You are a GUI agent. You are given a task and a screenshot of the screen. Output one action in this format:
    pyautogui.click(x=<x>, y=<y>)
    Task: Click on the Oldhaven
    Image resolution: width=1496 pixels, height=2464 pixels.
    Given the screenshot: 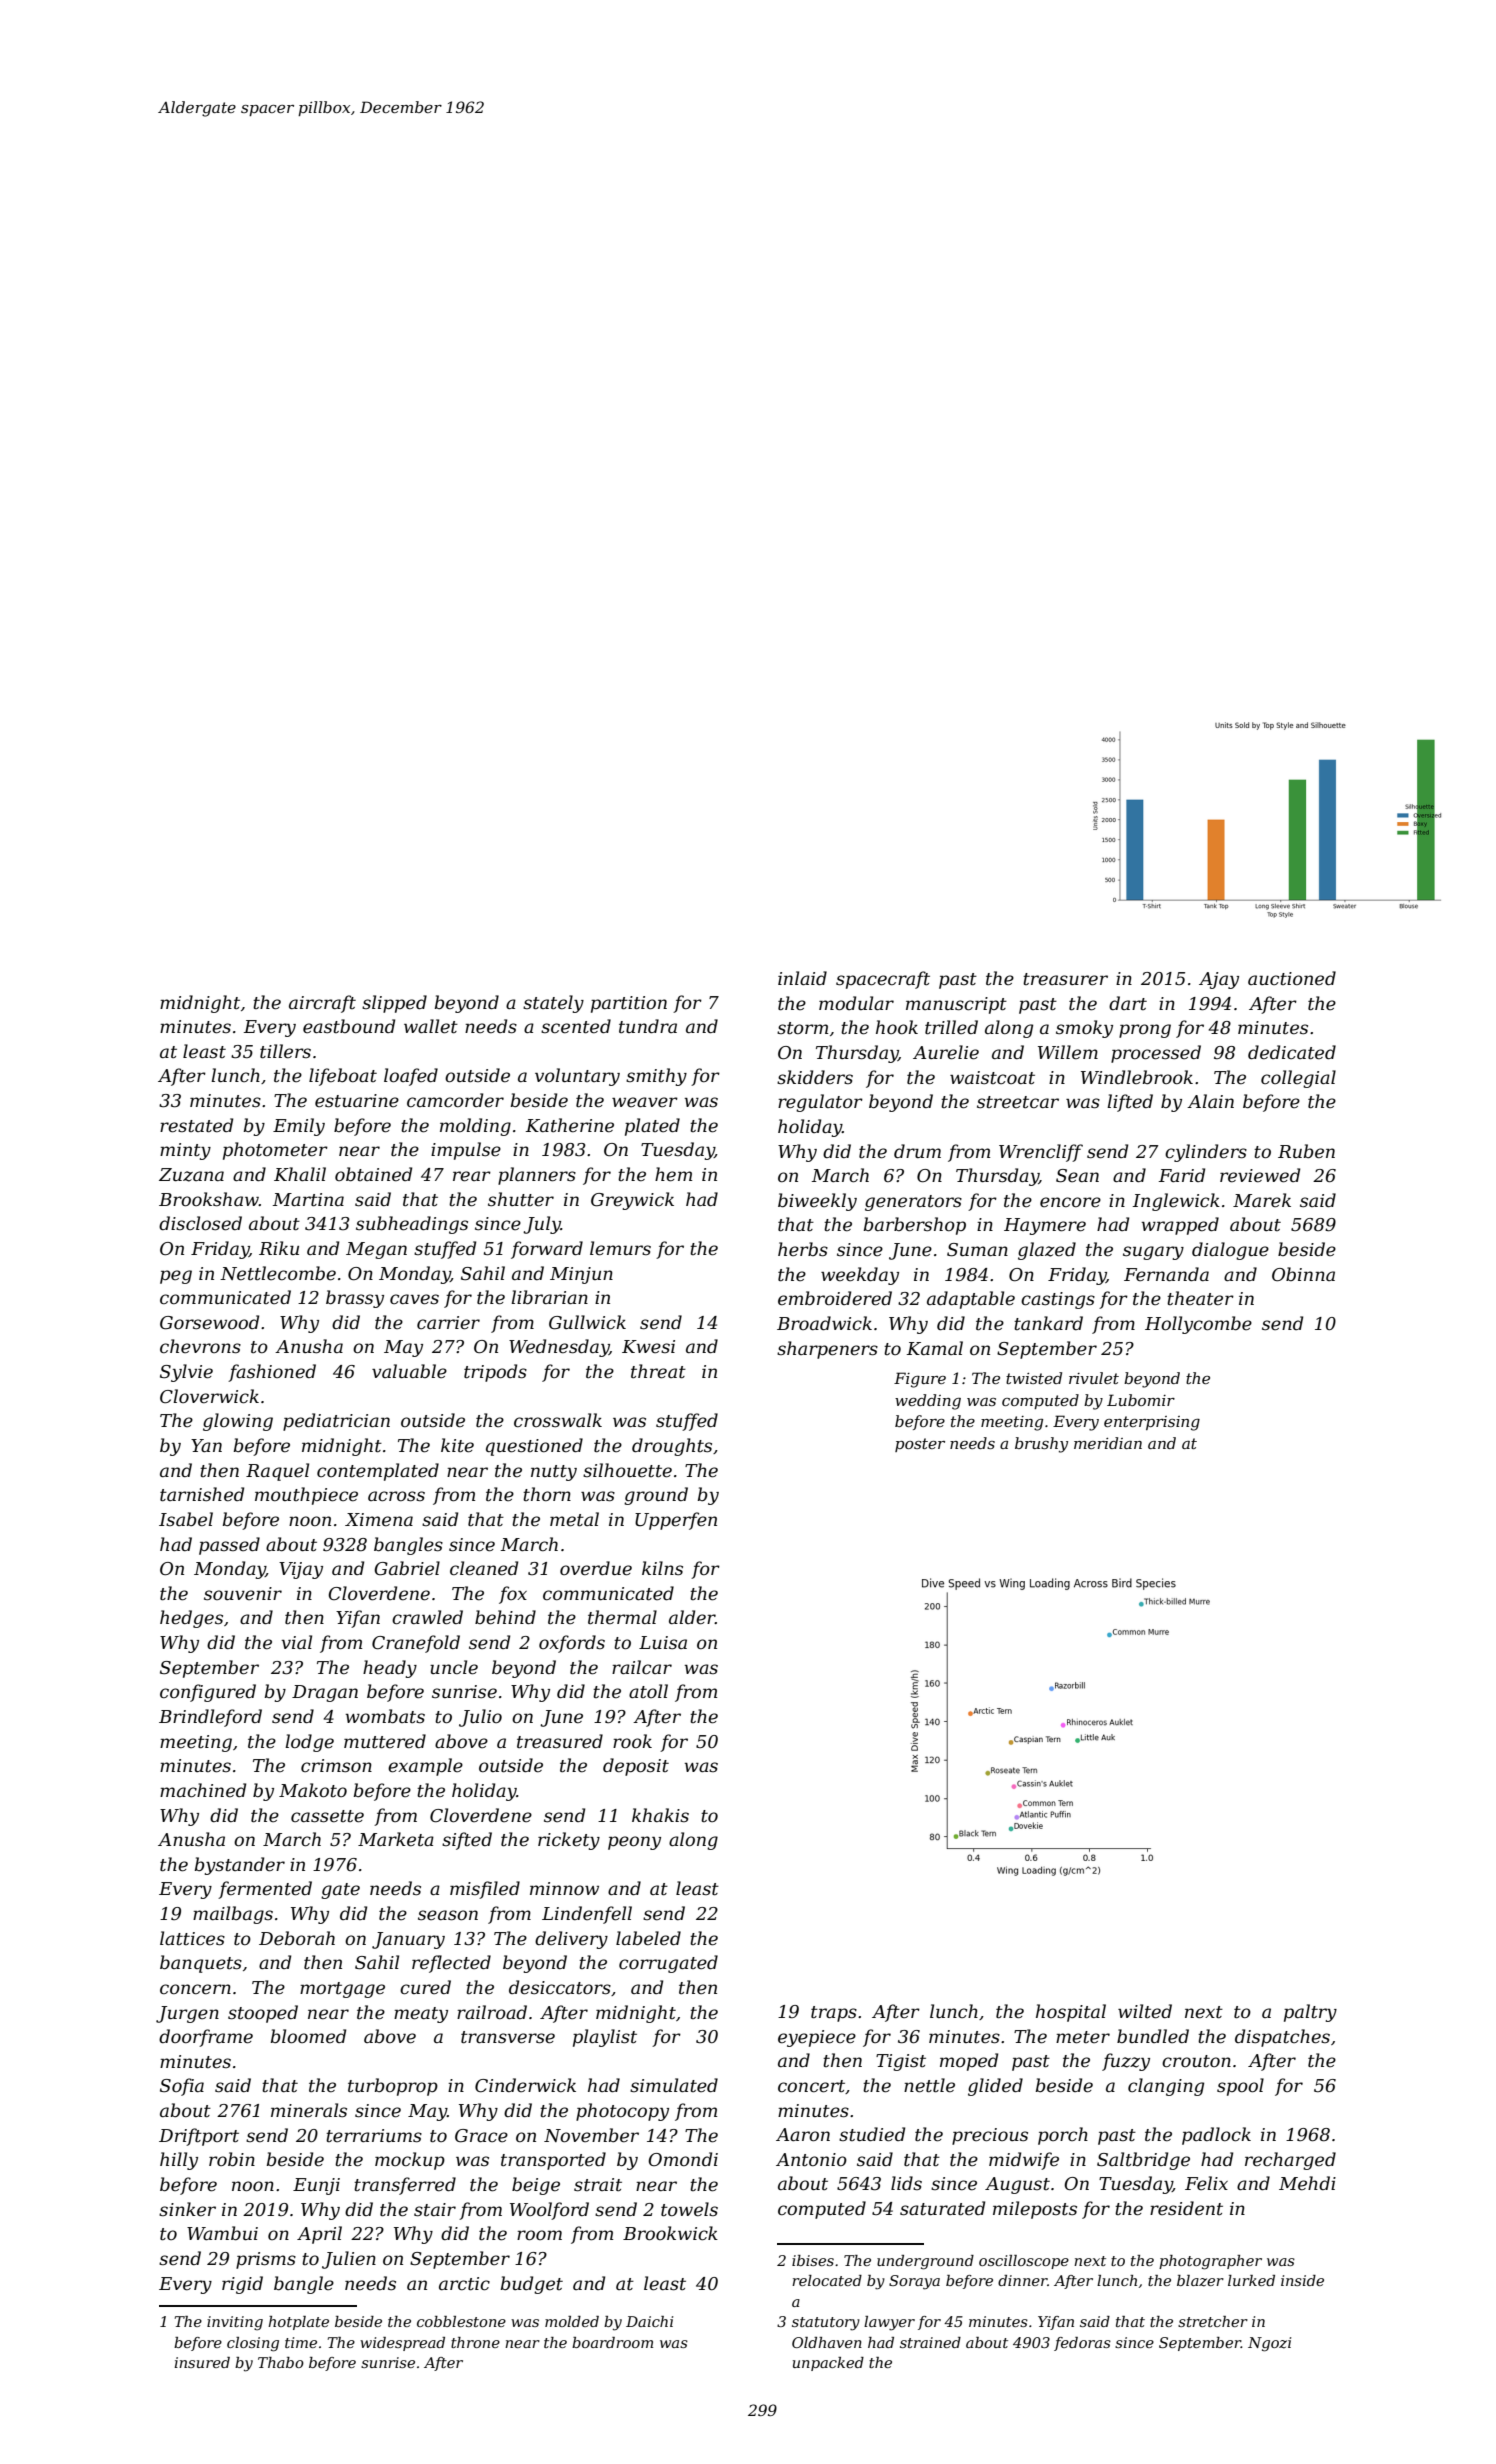 What is the action you would take?
    pyautogui.click(x=827, y=2342)
